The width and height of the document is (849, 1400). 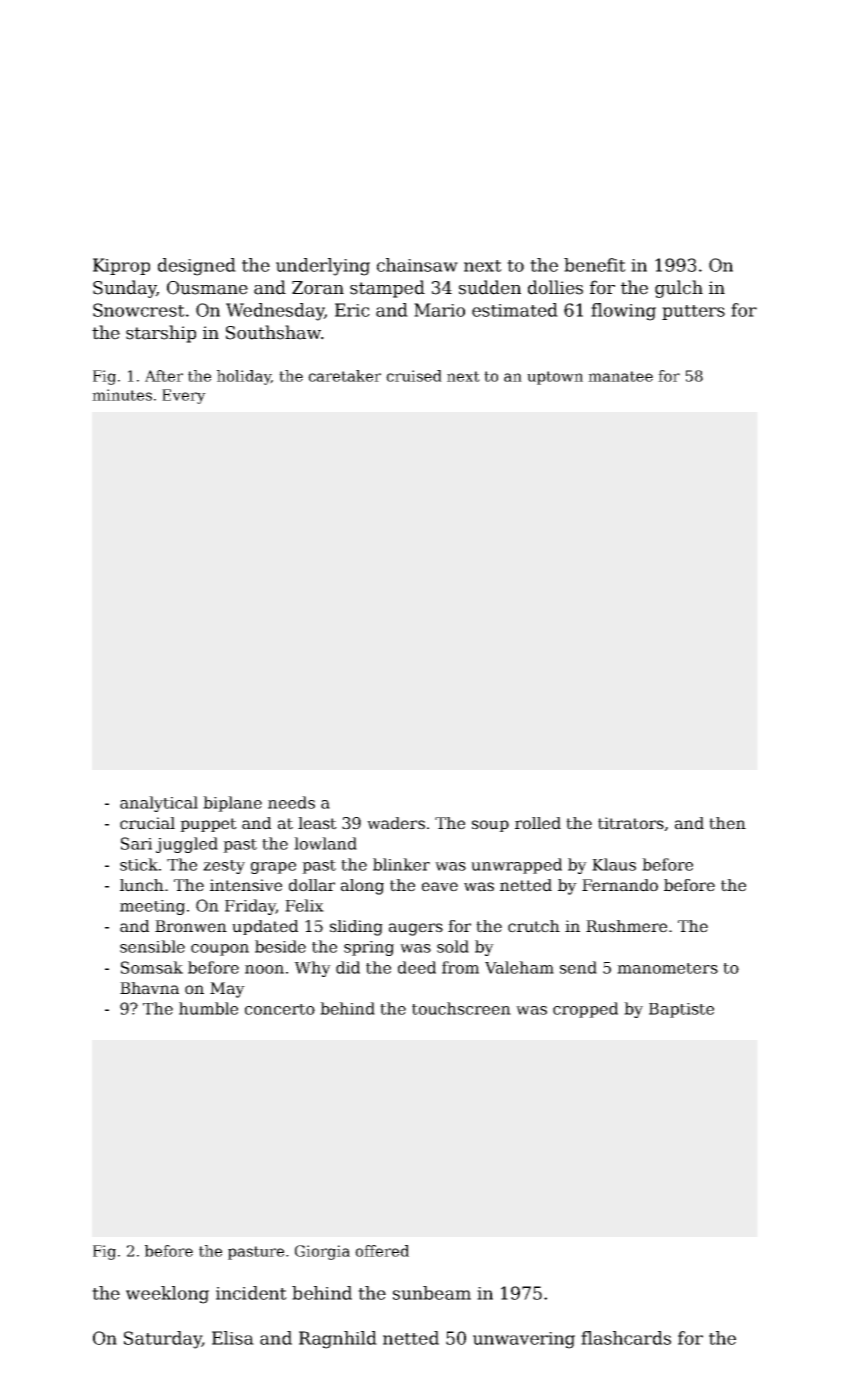 I want to click on send, so click(x=578, y=967).
